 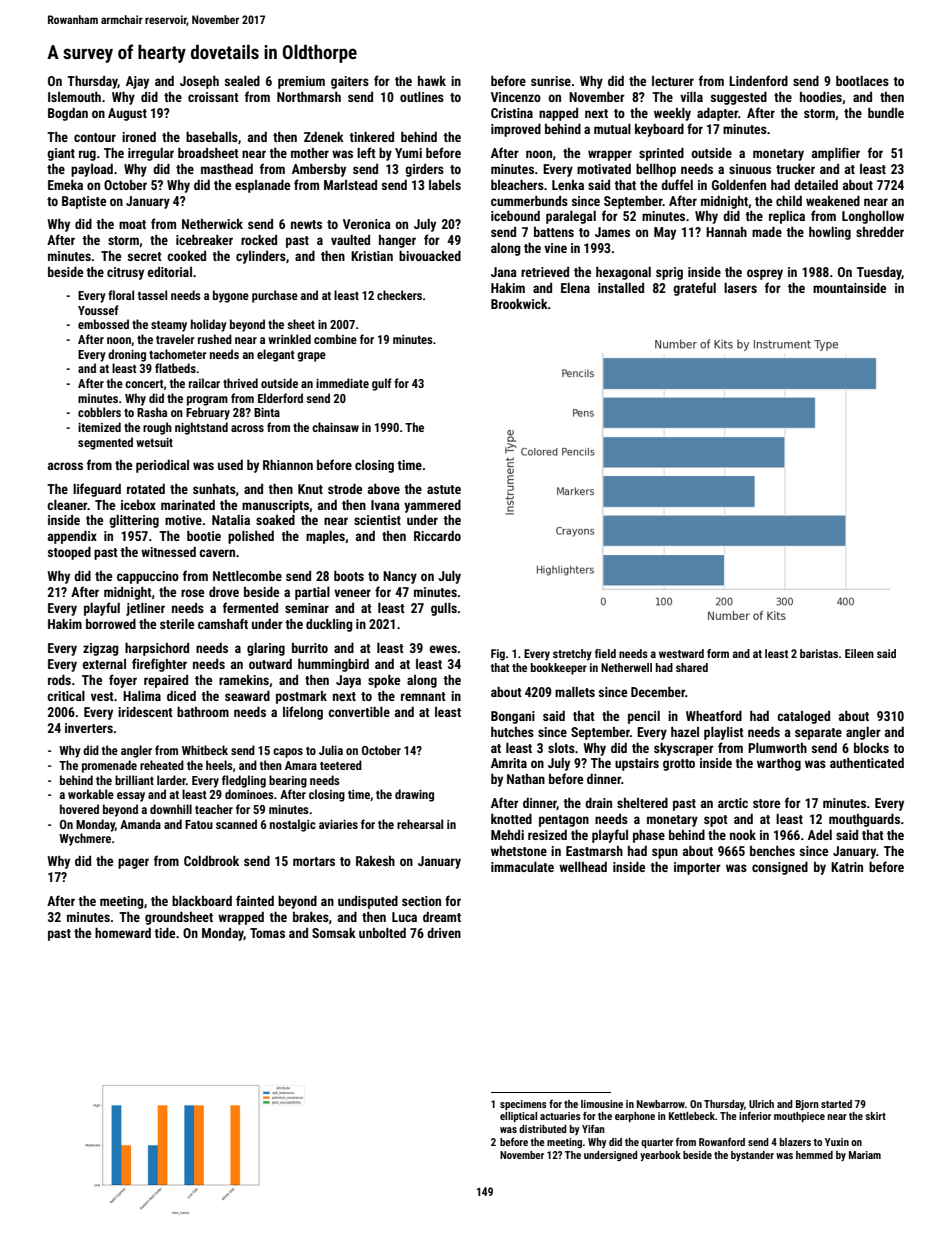 I want to click on form, so click(x=718, y=653).
